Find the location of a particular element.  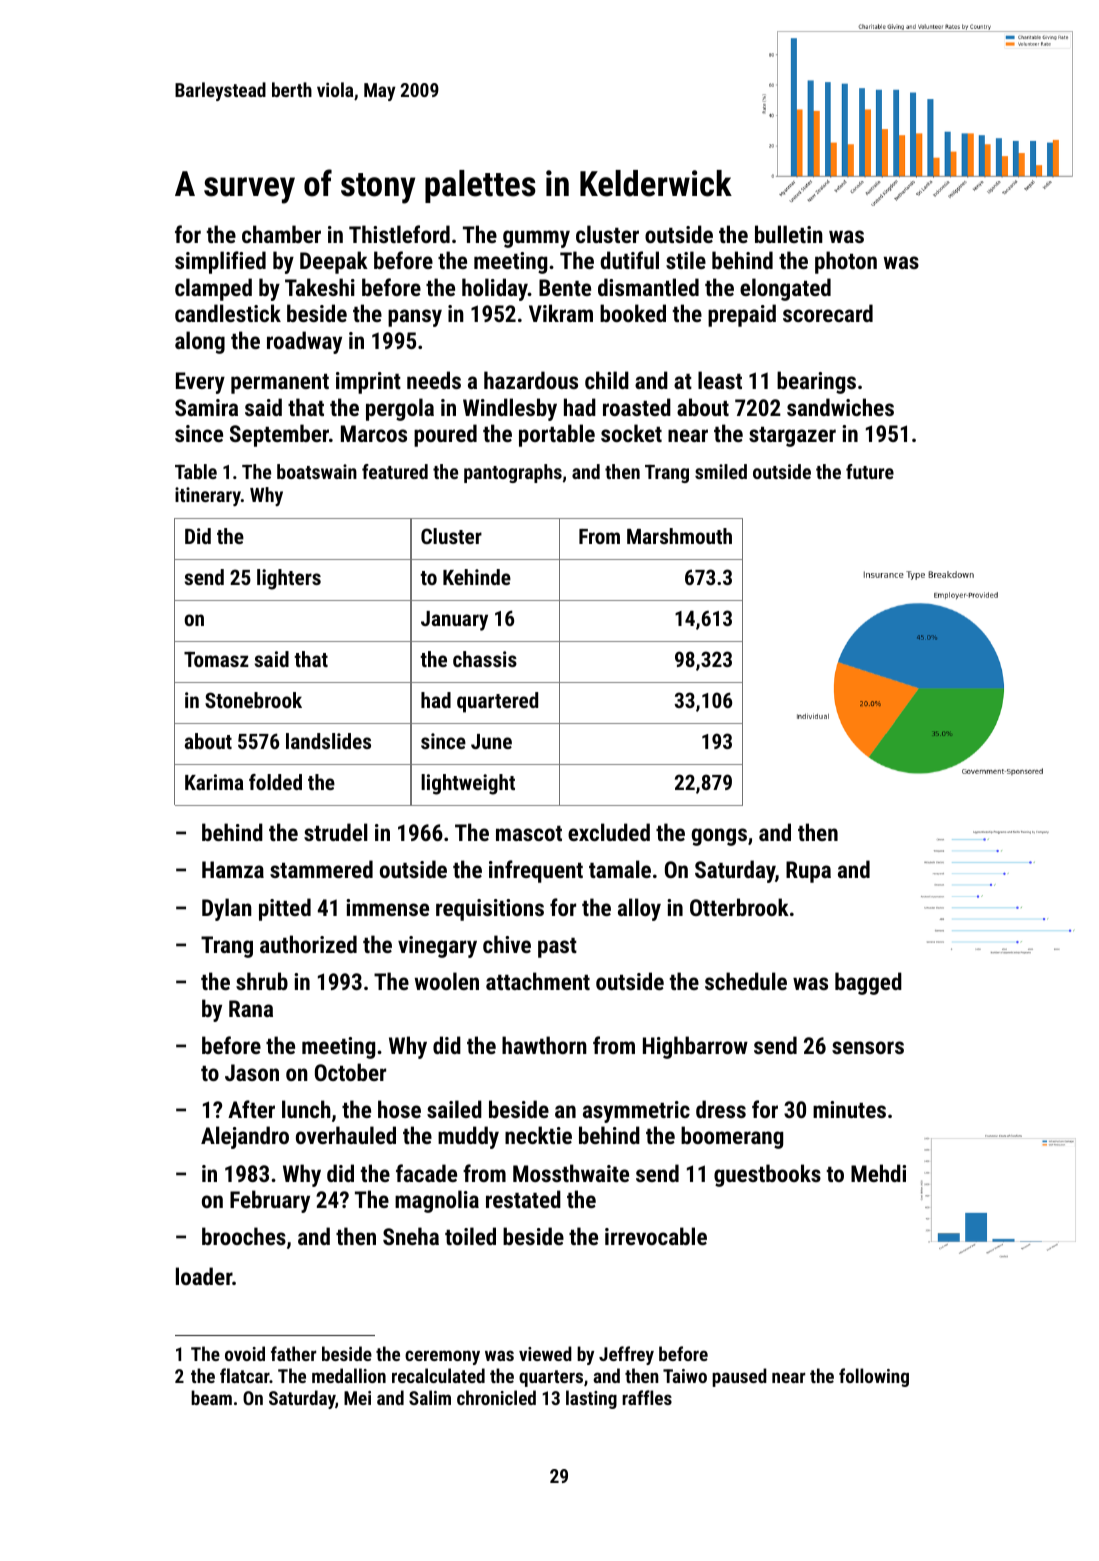

bulletin is located at coordinates (789, 234).
